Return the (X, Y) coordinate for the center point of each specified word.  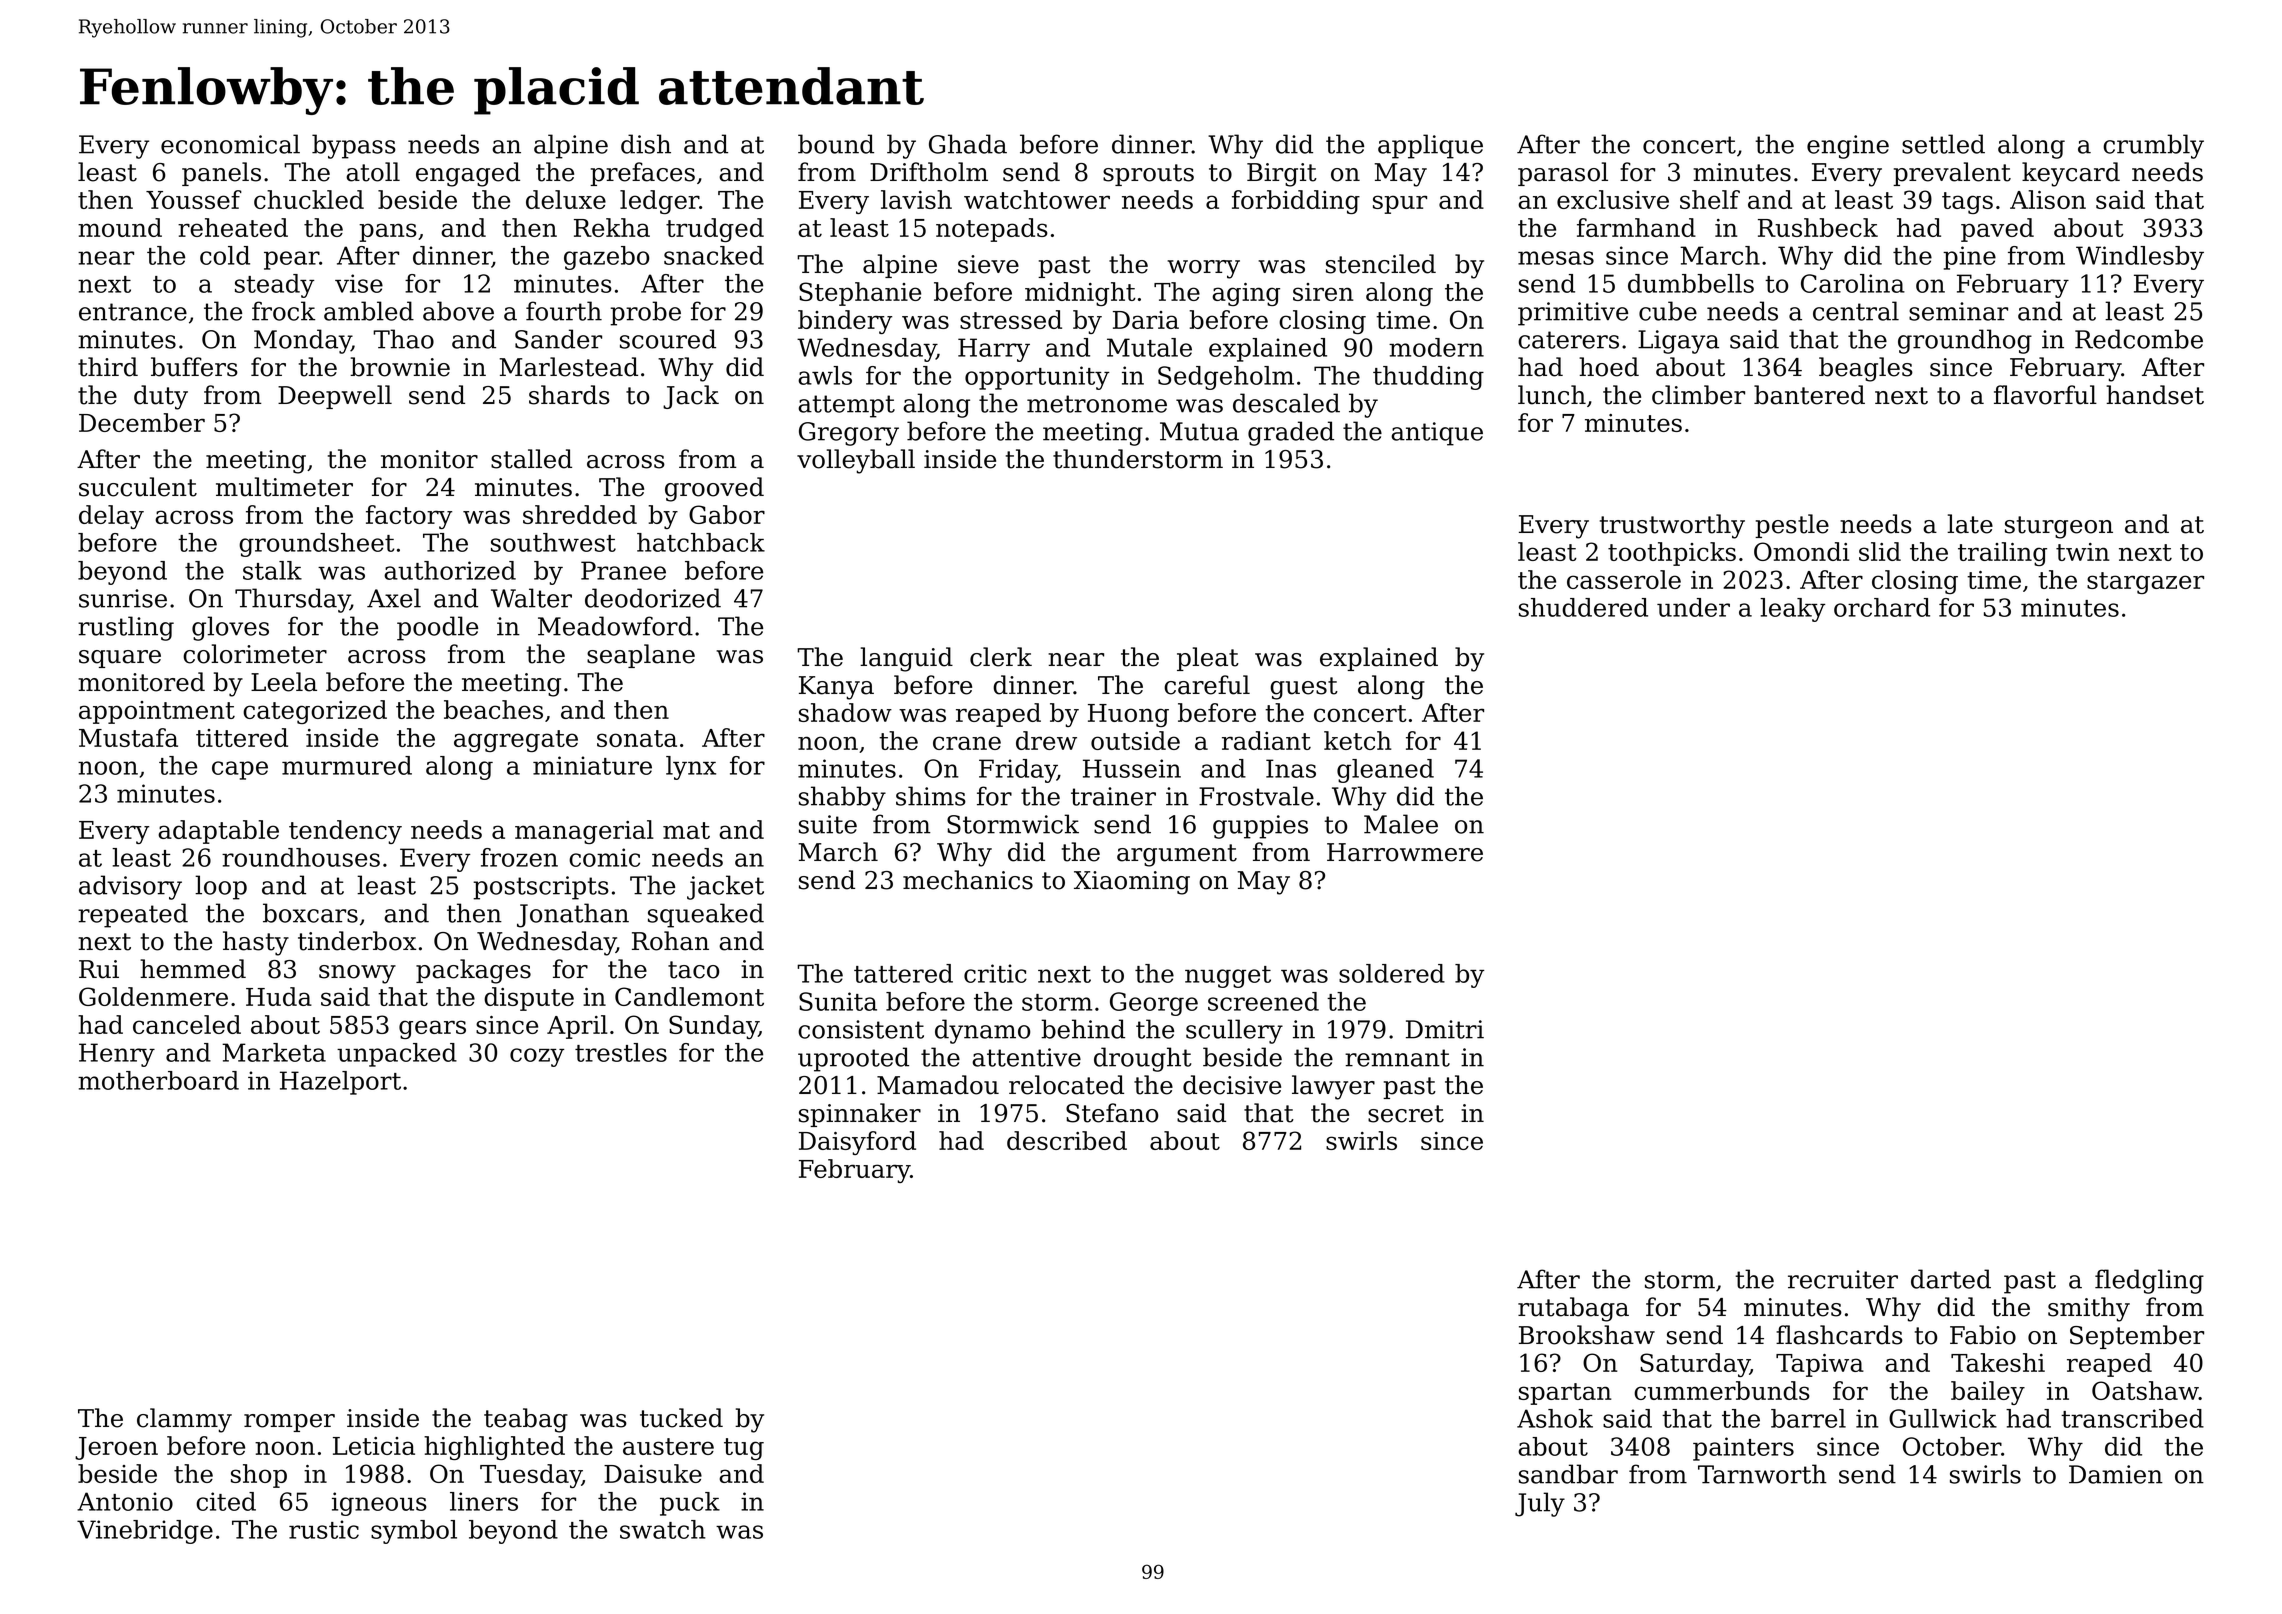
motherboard (158, 1080)
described (1067, 1140)
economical (230, 144)
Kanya (836, 688)
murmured (347, 765)
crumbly (2153, 146)
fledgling (2149, 1281)
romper (289, 1423)
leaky (1792, 610)
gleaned (1385, 771)
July (1540, 1504)
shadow (845, 712)
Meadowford (615, 626)
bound (836, 144)
